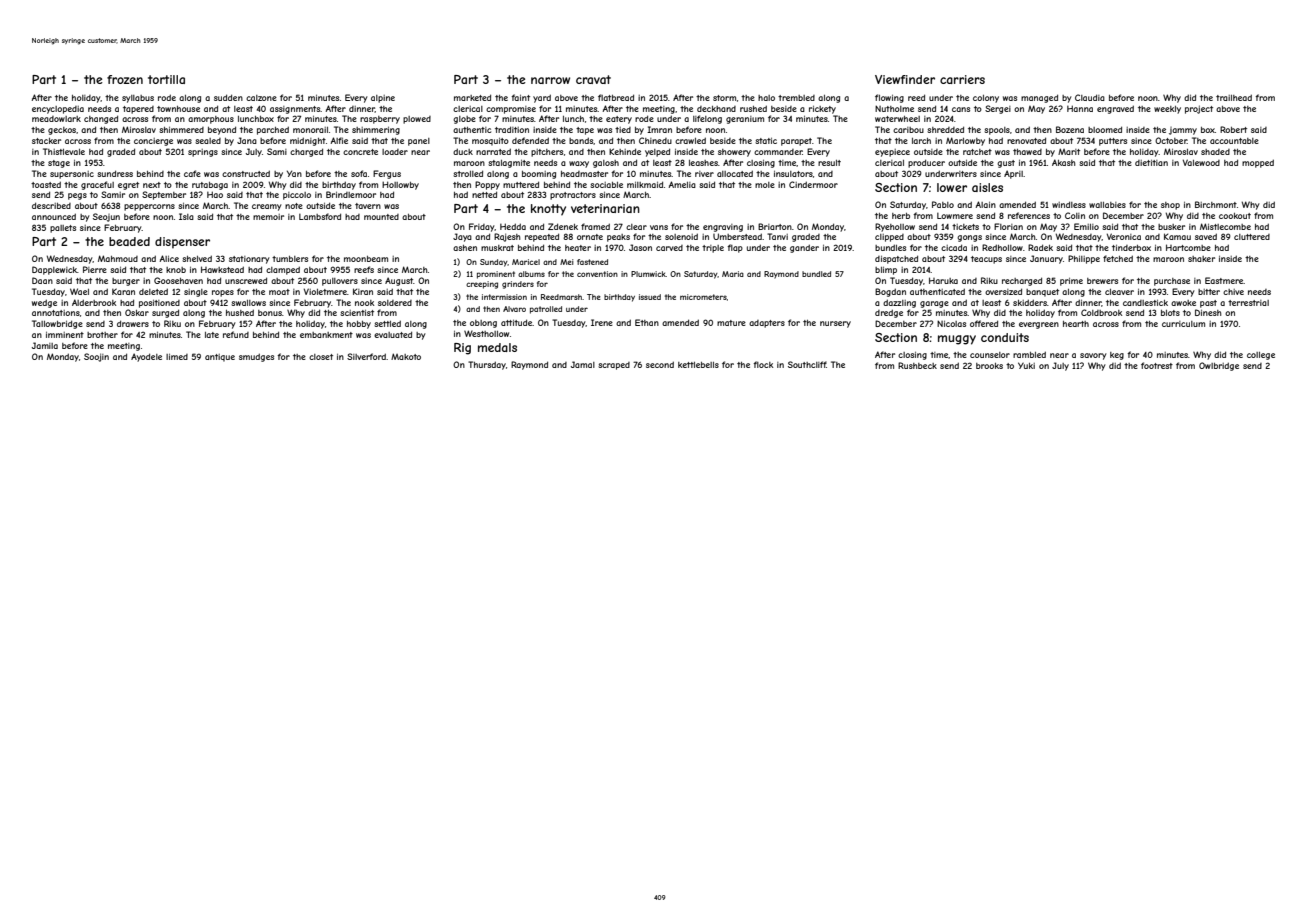 This page has width=1308, height=924. Describe the element at coordinates (908, 130) in the page. I see `caribou` at that location.
